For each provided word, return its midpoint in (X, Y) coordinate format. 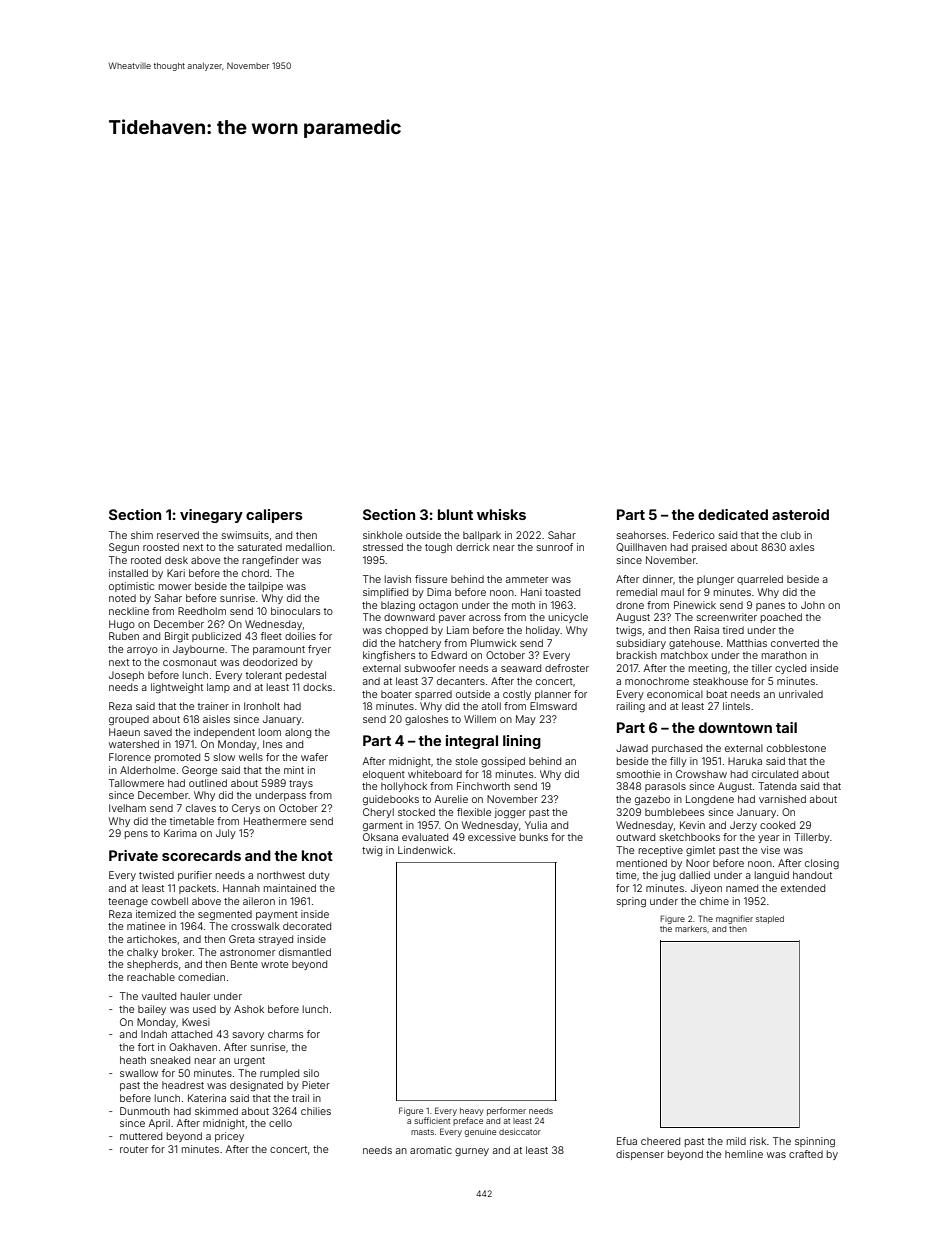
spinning (815, 1142)
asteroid (800, 514)
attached (191, 1034)
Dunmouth (145, 1111)
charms (285, 1034)
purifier (195, 876)
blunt (455, 514)
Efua (627, 1141)
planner (553, 695)
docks (317, 687)
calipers (274, 516)
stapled (770, 920)
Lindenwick (425, 850)
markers (691, 929)
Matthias (747, 643)
